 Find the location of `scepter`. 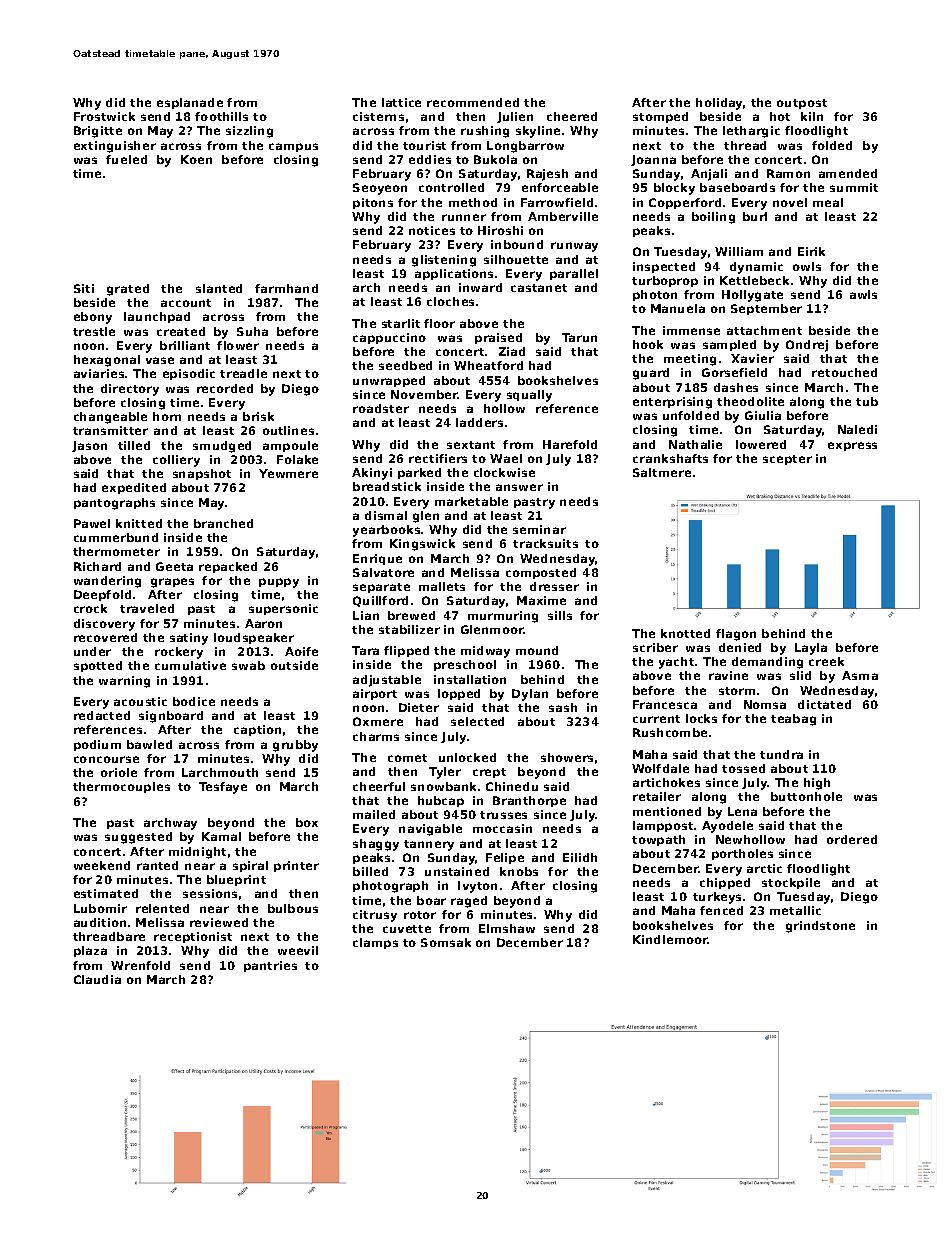

scepter is located at coordinates (787, 460).
